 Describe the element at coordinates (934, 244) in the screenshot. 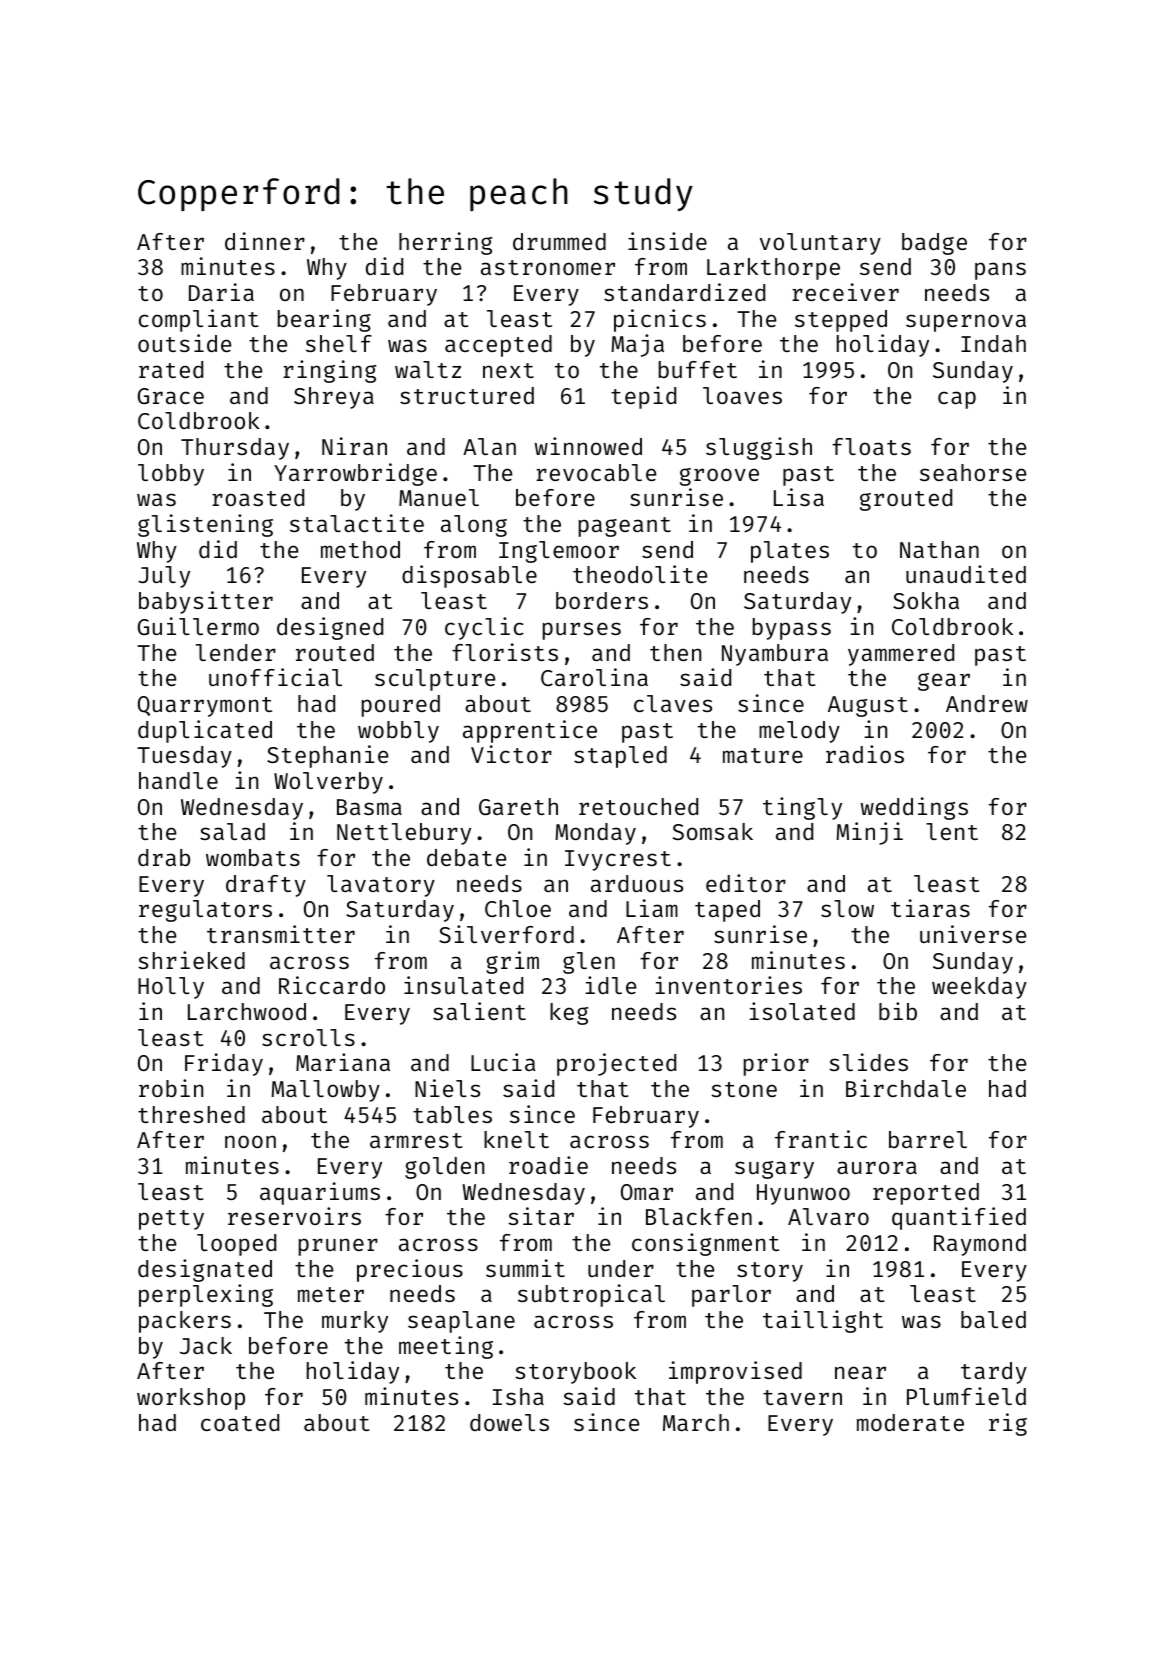

I see `badge` at that location.
